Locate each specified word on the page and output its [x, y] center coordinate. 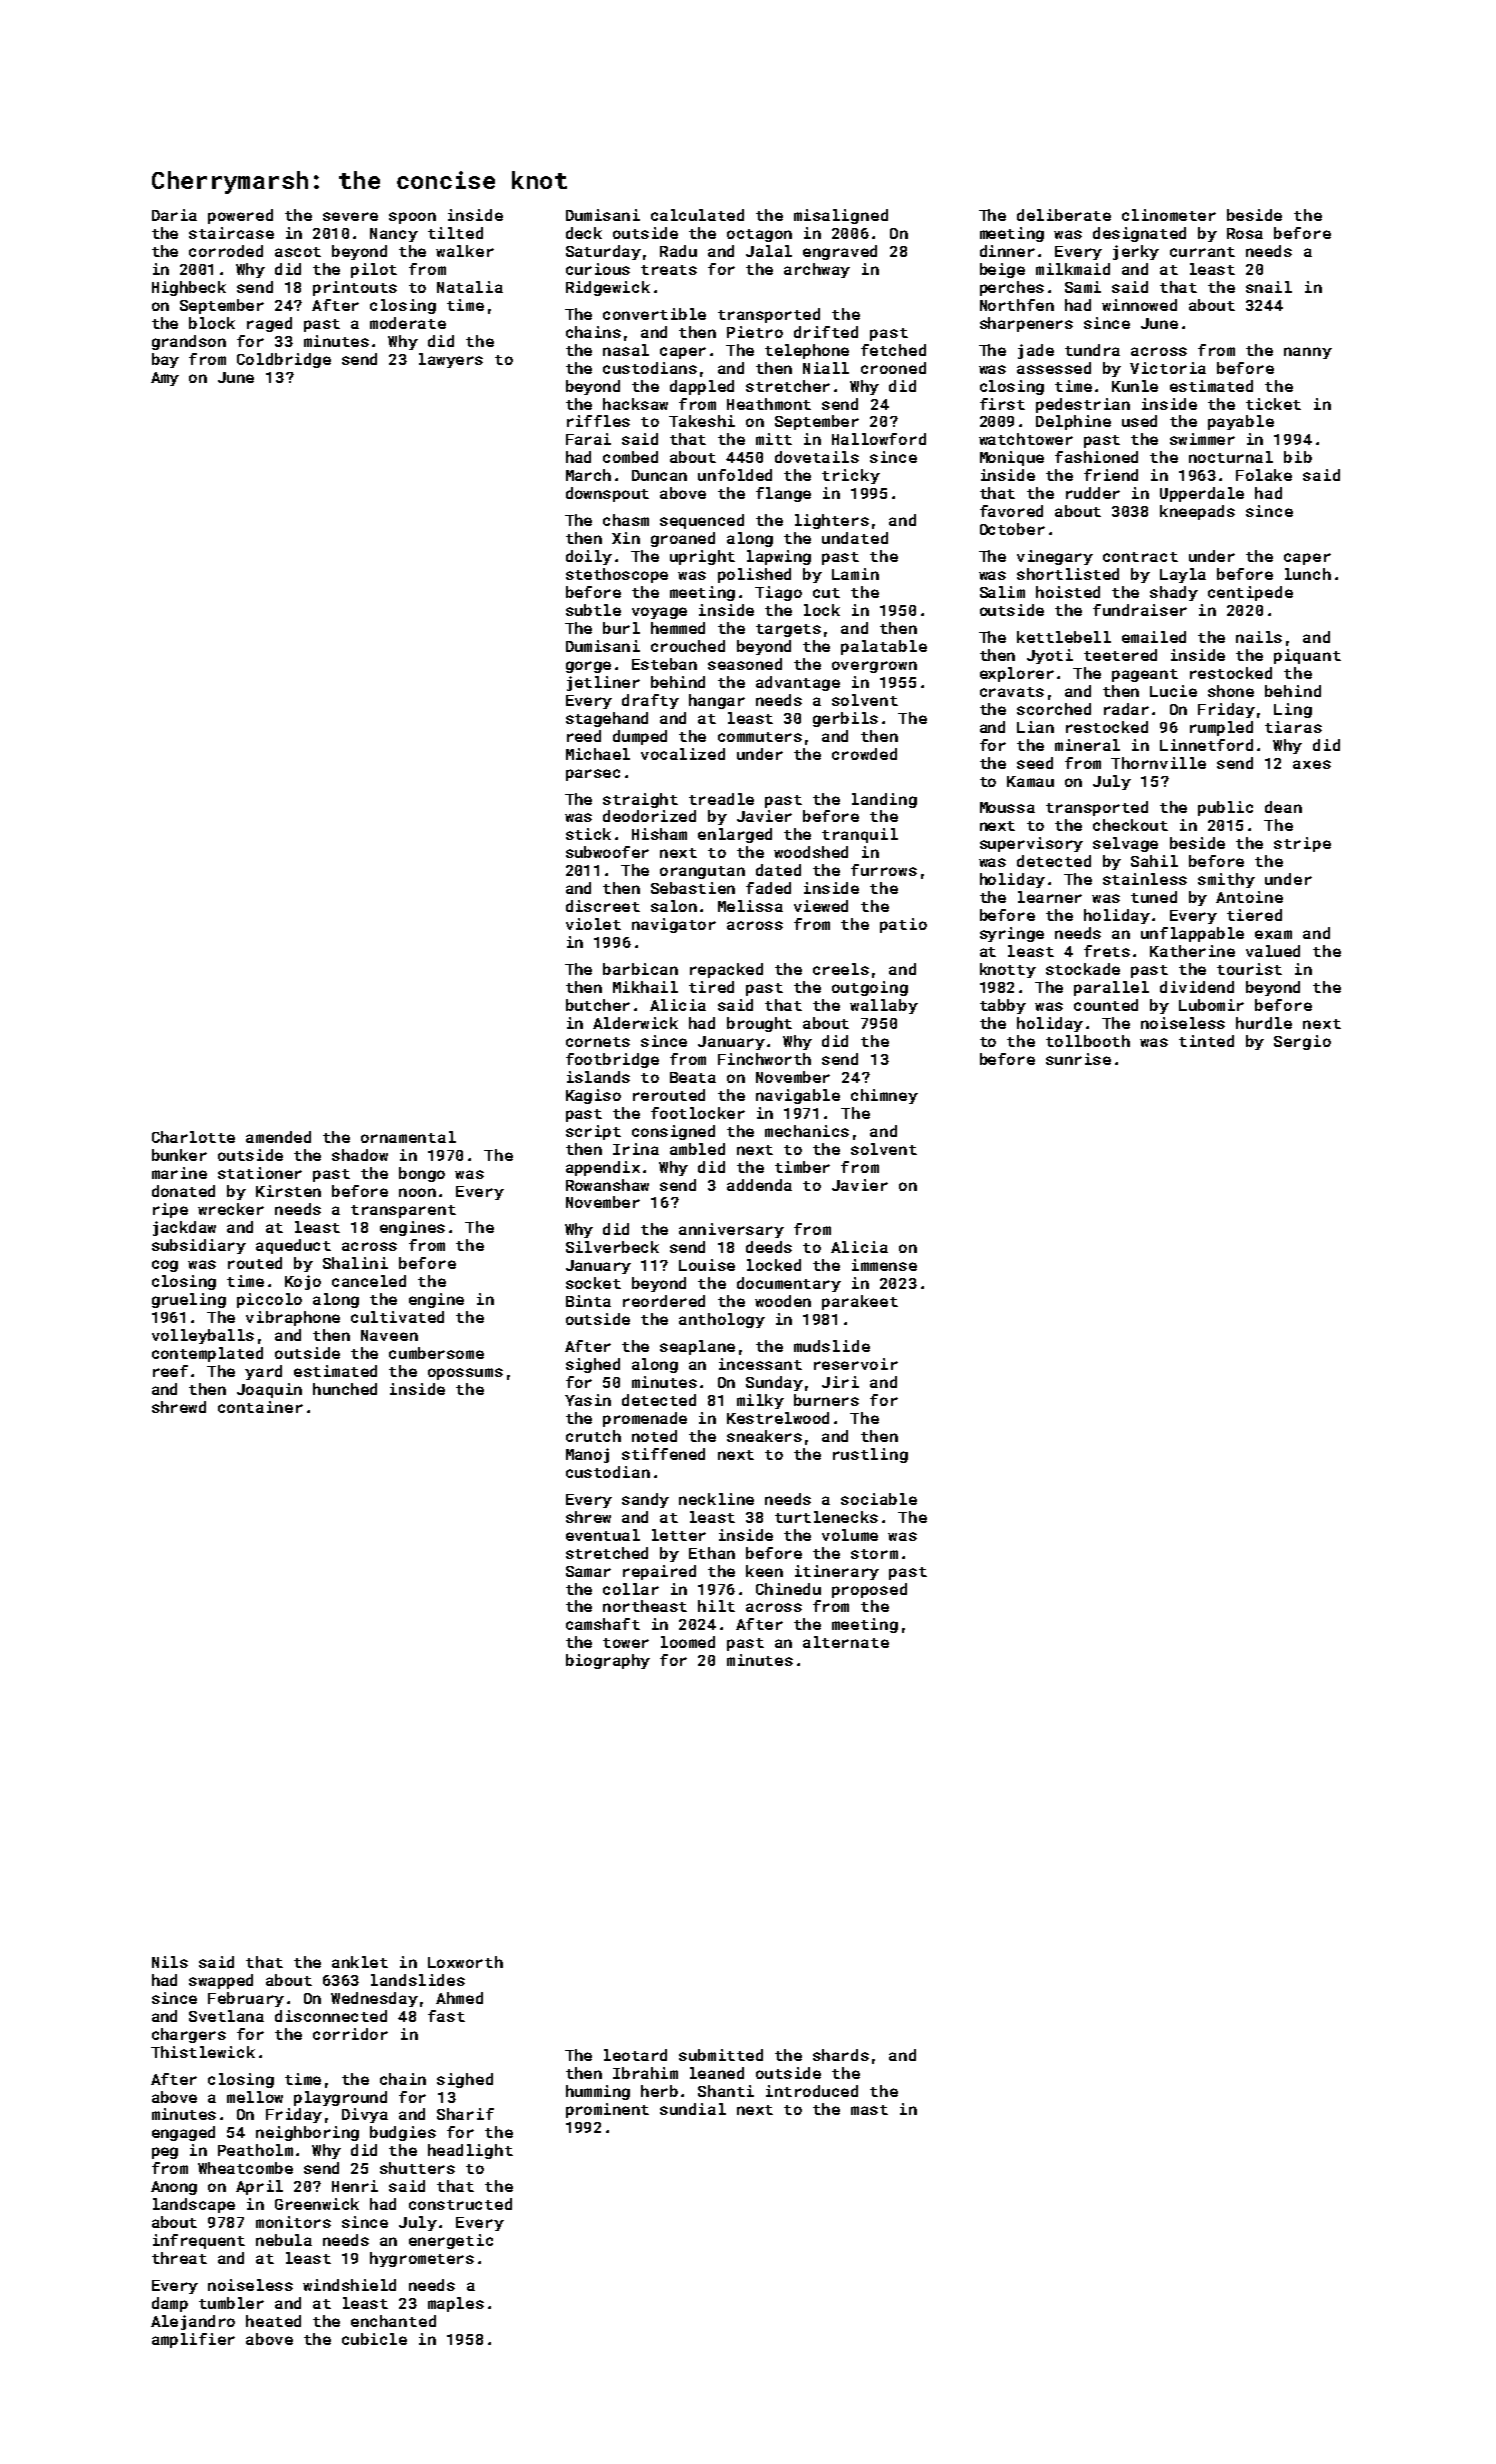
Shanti [726, 2091]
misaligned [841, 216]
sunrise [1078, 1059]
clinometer [1169, 215]
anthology [722, 1320]
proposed [869, 1590]
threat [179, 2258]
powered [240, 216]
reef [170, 1371]
